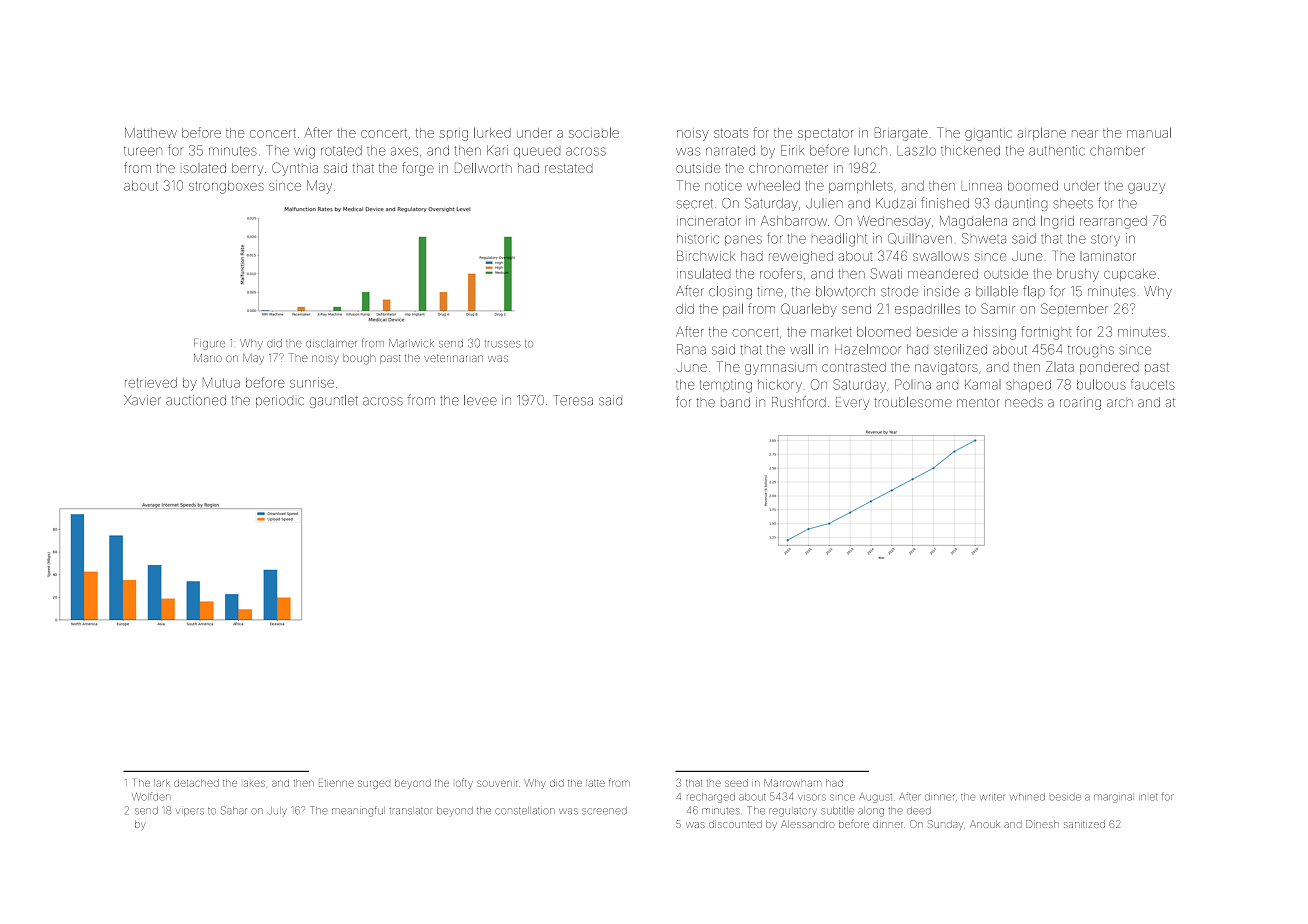 The width and height of the page is (1308, 924). Describe the element at coordinates (190, 812) in the page. I see `vipers` at that location.
